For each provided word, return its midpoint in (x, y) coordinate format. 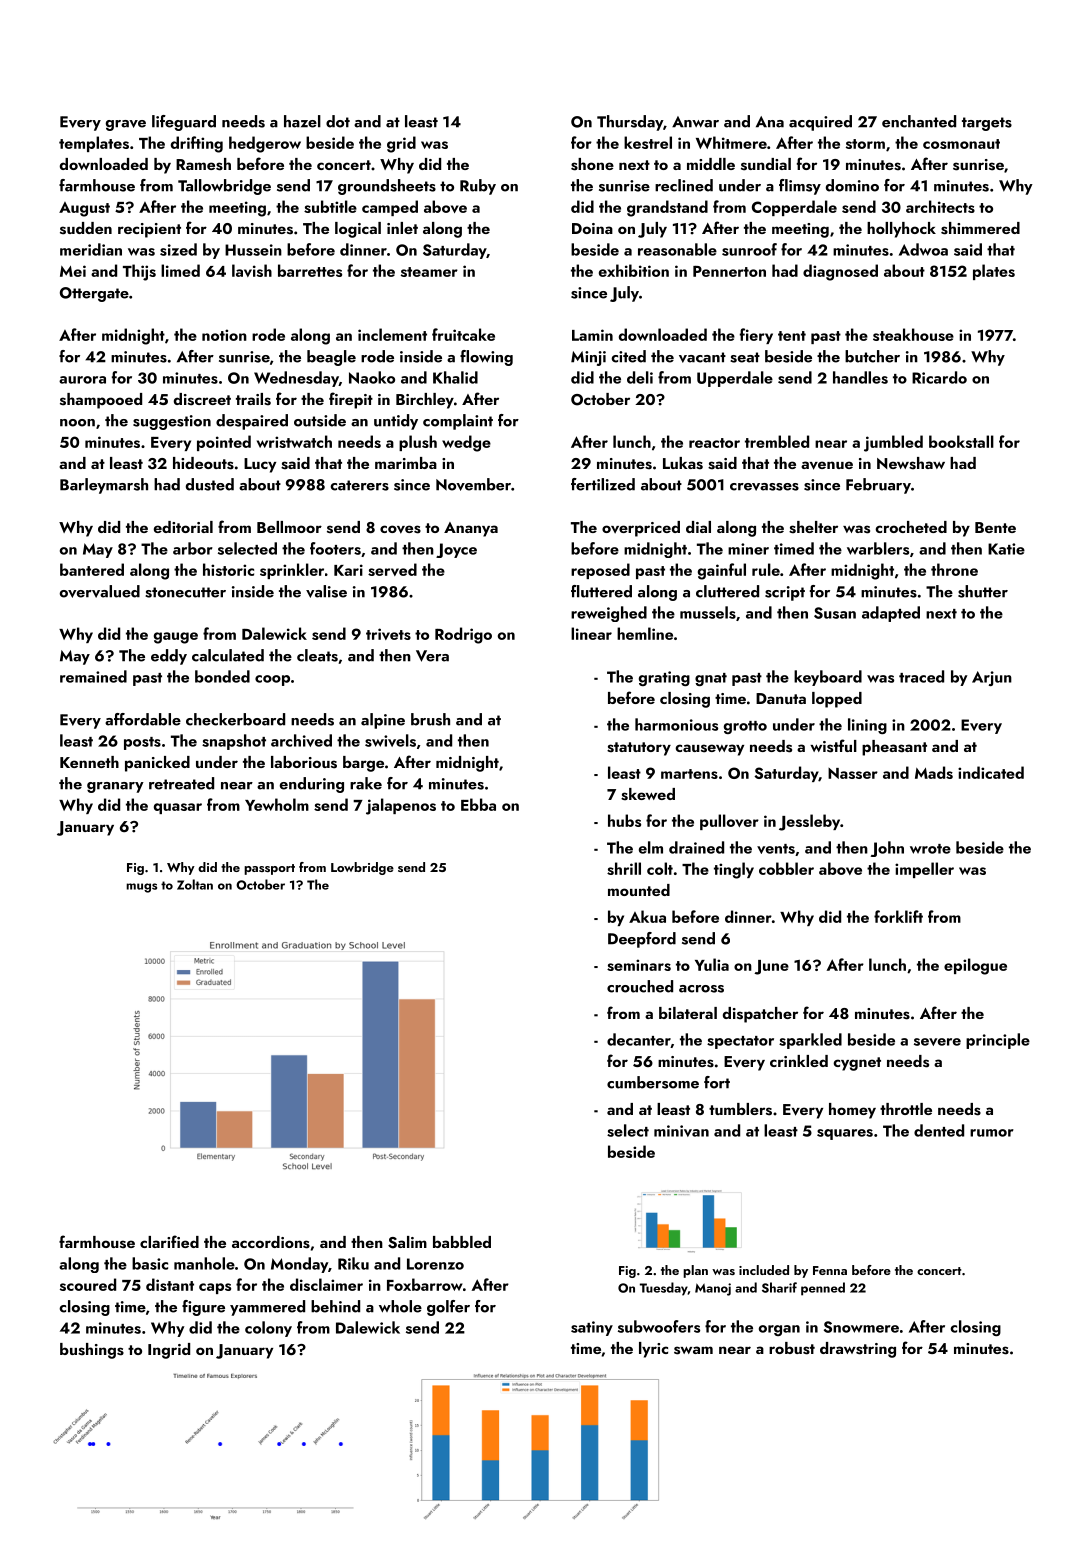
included (764, 1270)
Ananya (471, 529)
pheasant (894, 748)
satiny (592, 1328)
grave (126, 125)
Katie (1006, 549)
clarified (169, 1241)
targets (987, 124)
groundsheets (387, 187)
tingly (734, 870)
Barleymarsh (104, 486)
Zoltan (195, 884)
